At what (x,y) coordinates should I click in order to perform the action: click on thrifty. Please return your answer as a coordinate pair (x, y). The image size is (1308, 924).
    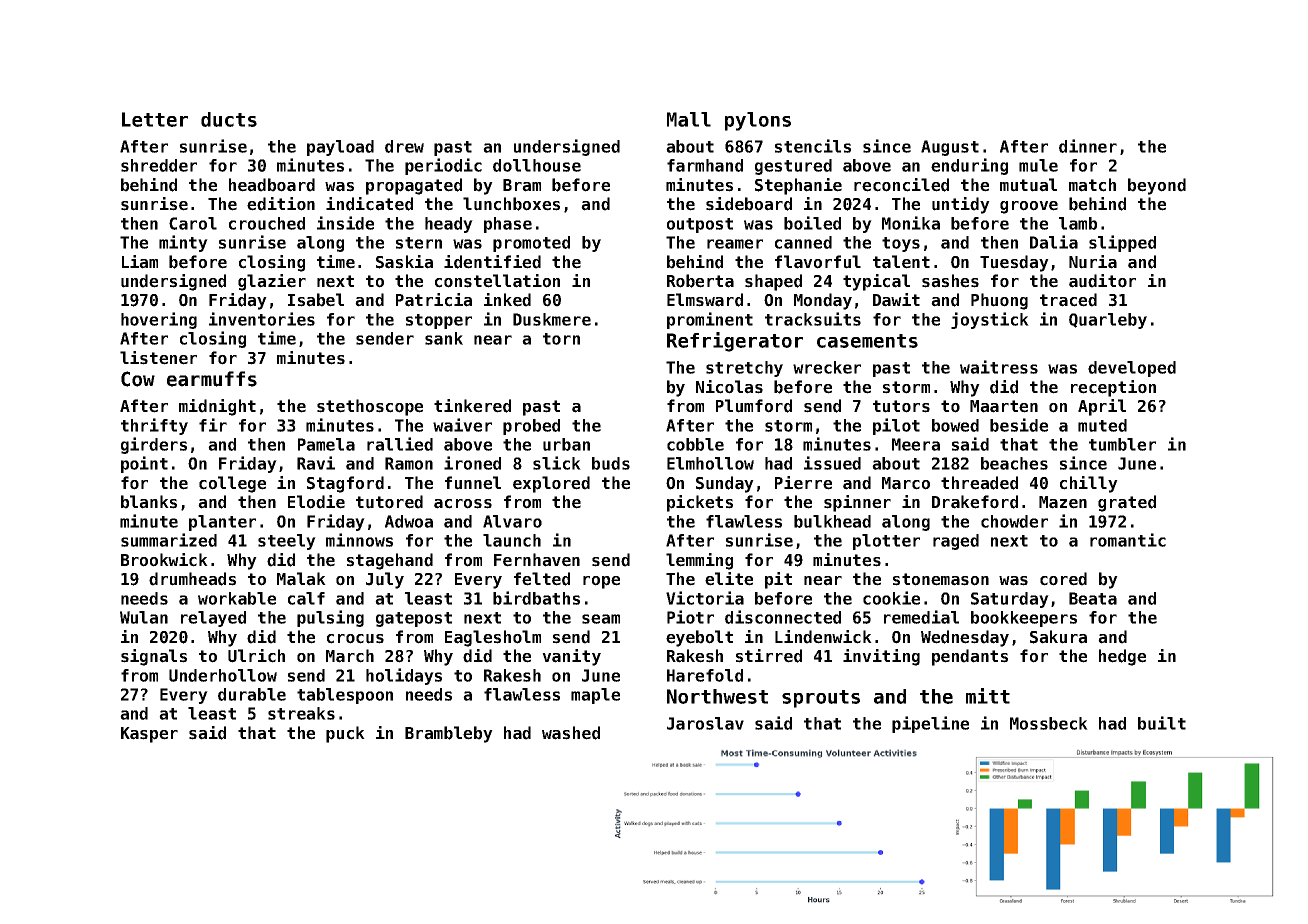
    Looking at the image, I should click on (154, 426).
